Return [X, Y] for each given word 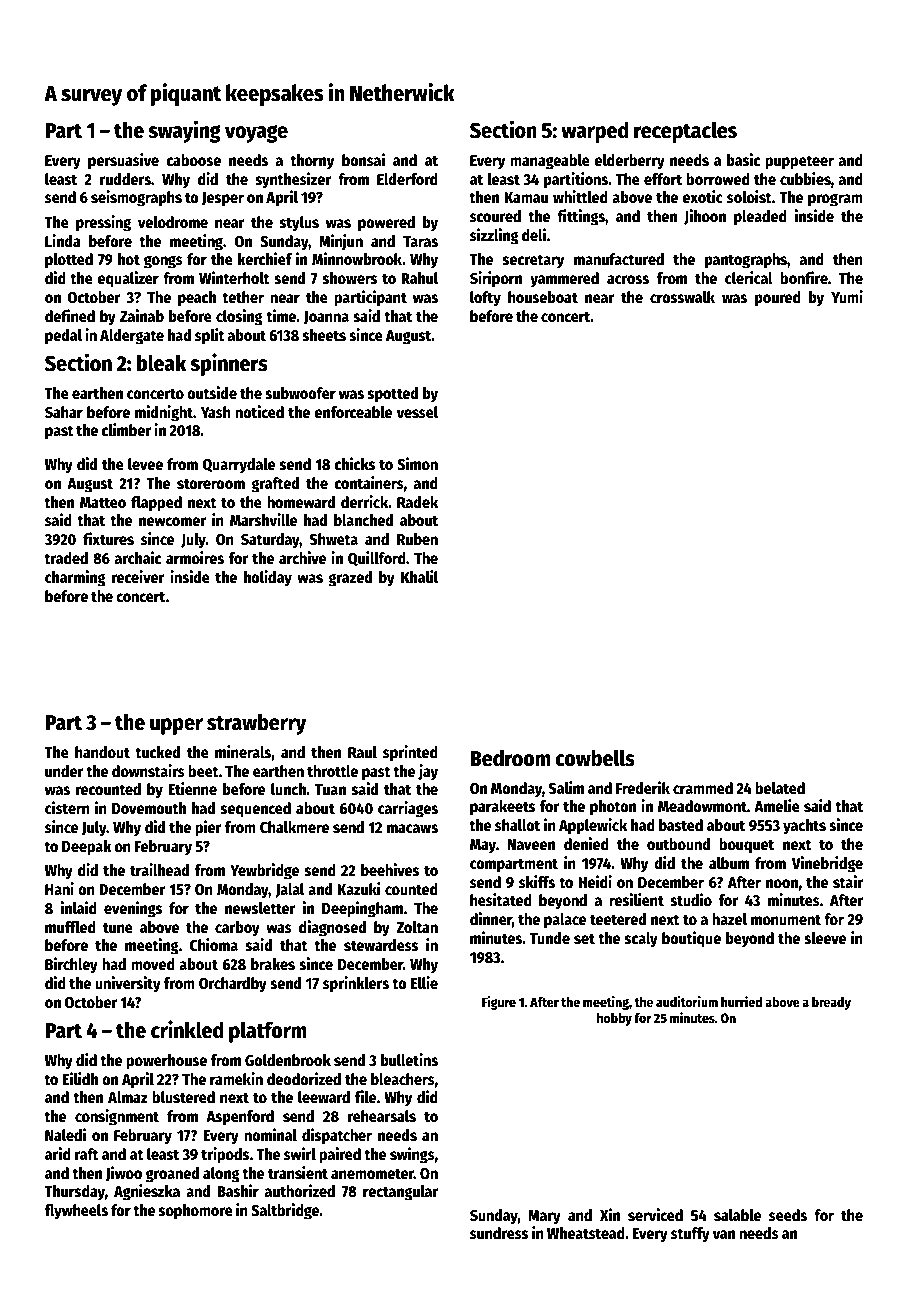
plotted [69, 261]
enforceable [353, 412]
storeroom [211, 484]
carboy [237, 929]
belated [780, 788]
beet [203, 771]
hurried [741, 1001]
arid [58, 1153]
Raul [362, 752]
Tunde [550, 938]
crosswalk [682, 297]
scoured [495, 216]
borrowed [718, 179]
